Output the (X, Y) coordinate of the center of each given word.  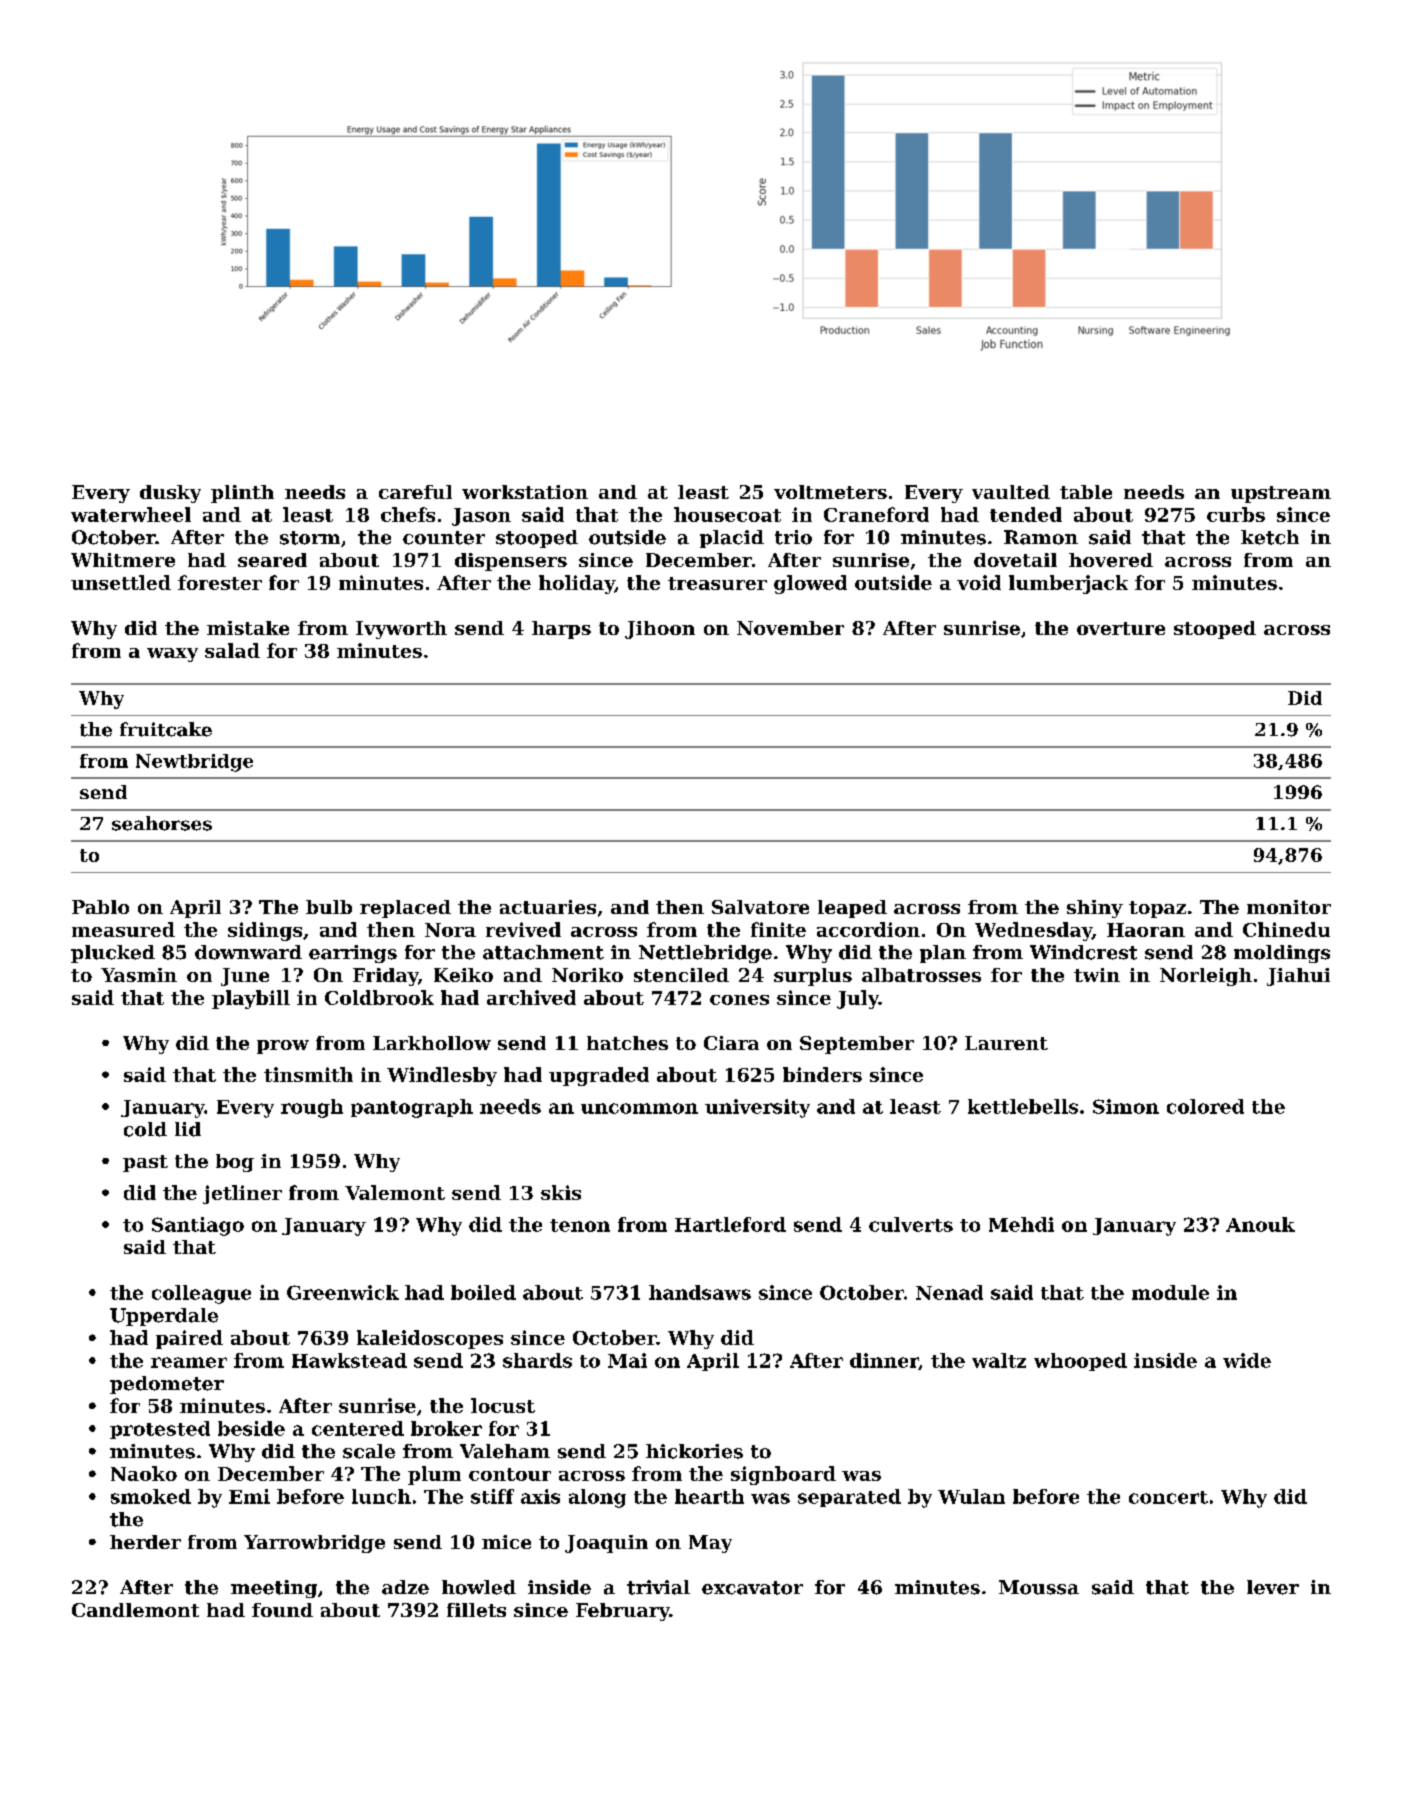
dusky (170, 494)
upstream (1281, 494)
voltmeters (830, 492)
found (282, 1610)
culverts (911, 1224)
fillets (476, 1610)
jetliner (242, 1194)
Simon (1126, 1106)
